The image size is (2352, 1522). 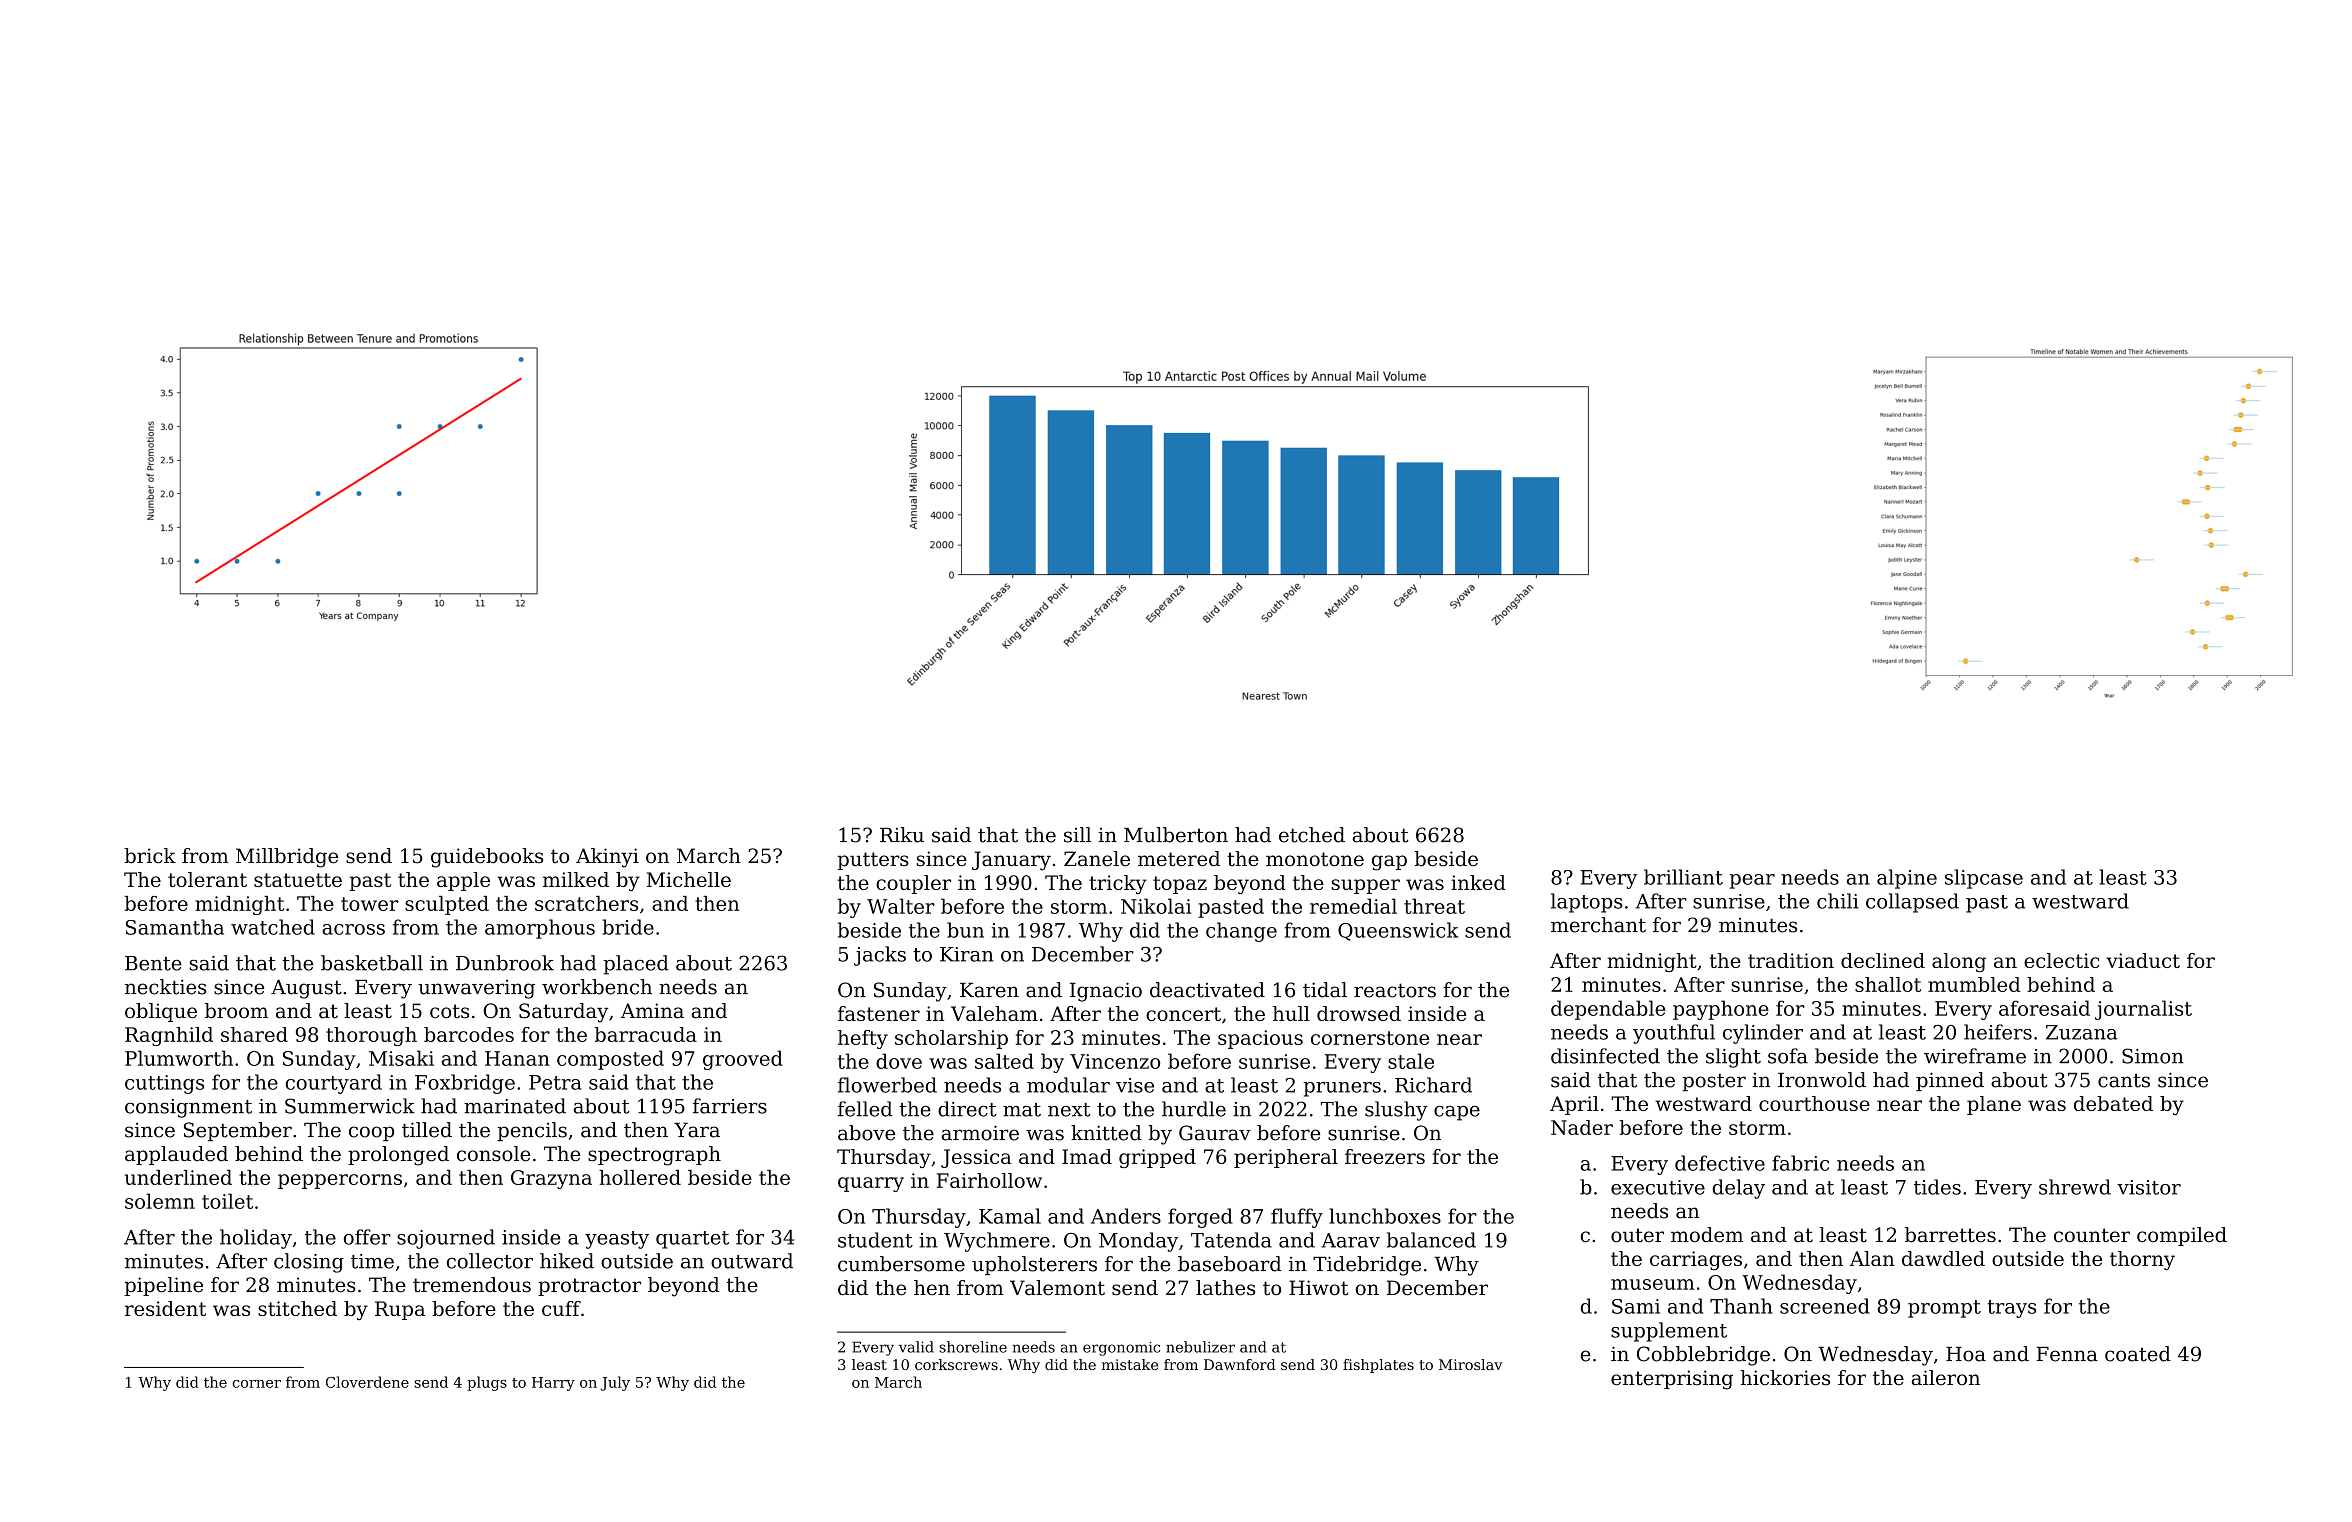 What do you see at coordinates (989, 990) in the image?
I see `Karen` at bounding box center [989, 990].
